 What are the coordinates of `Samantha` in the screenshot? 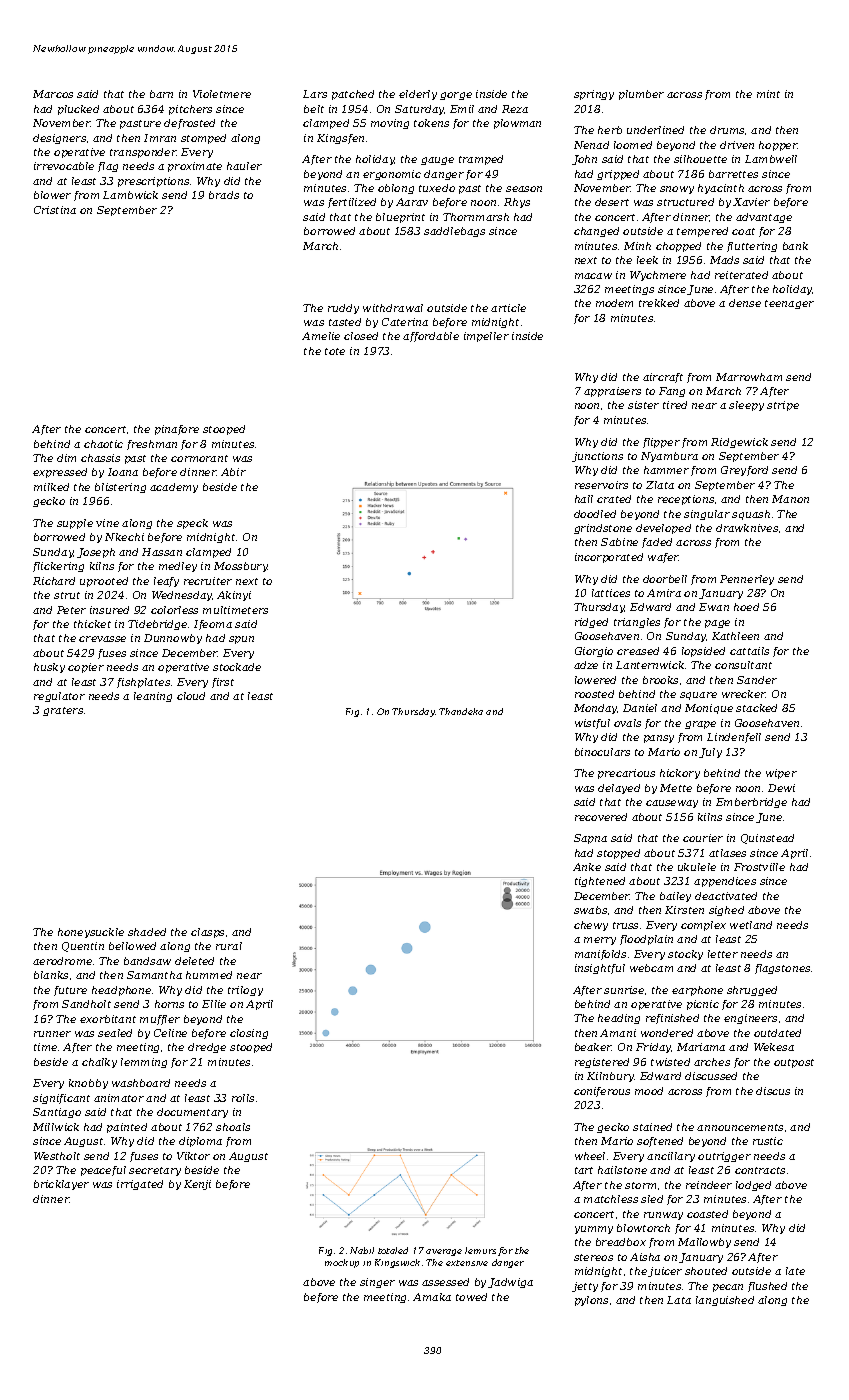 It's located at (154, 975).
